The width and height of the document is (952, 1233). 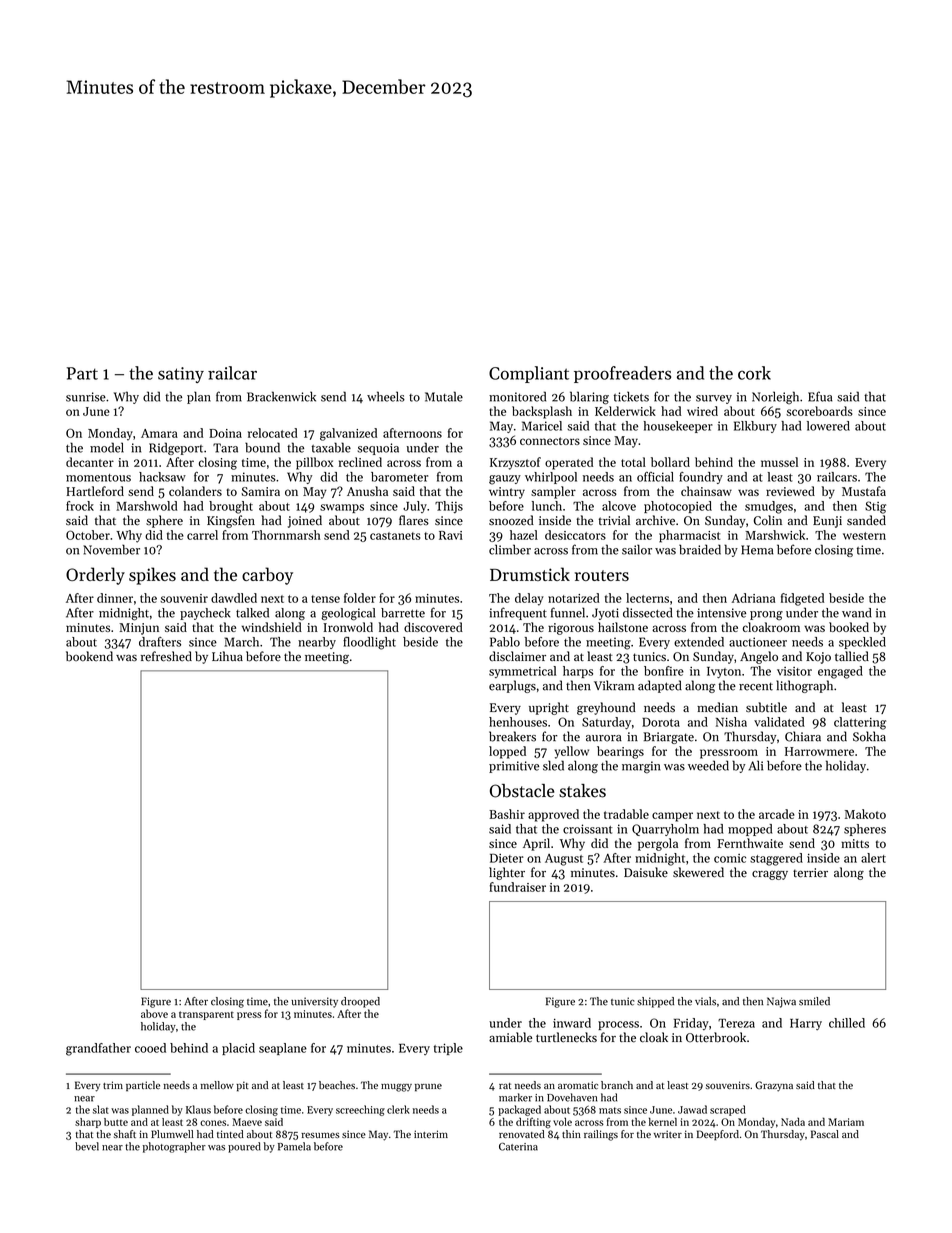 What do you see at coordinates (98, 1049) in the document?
I see `grandfather` at bounding box center [98, 1049].
